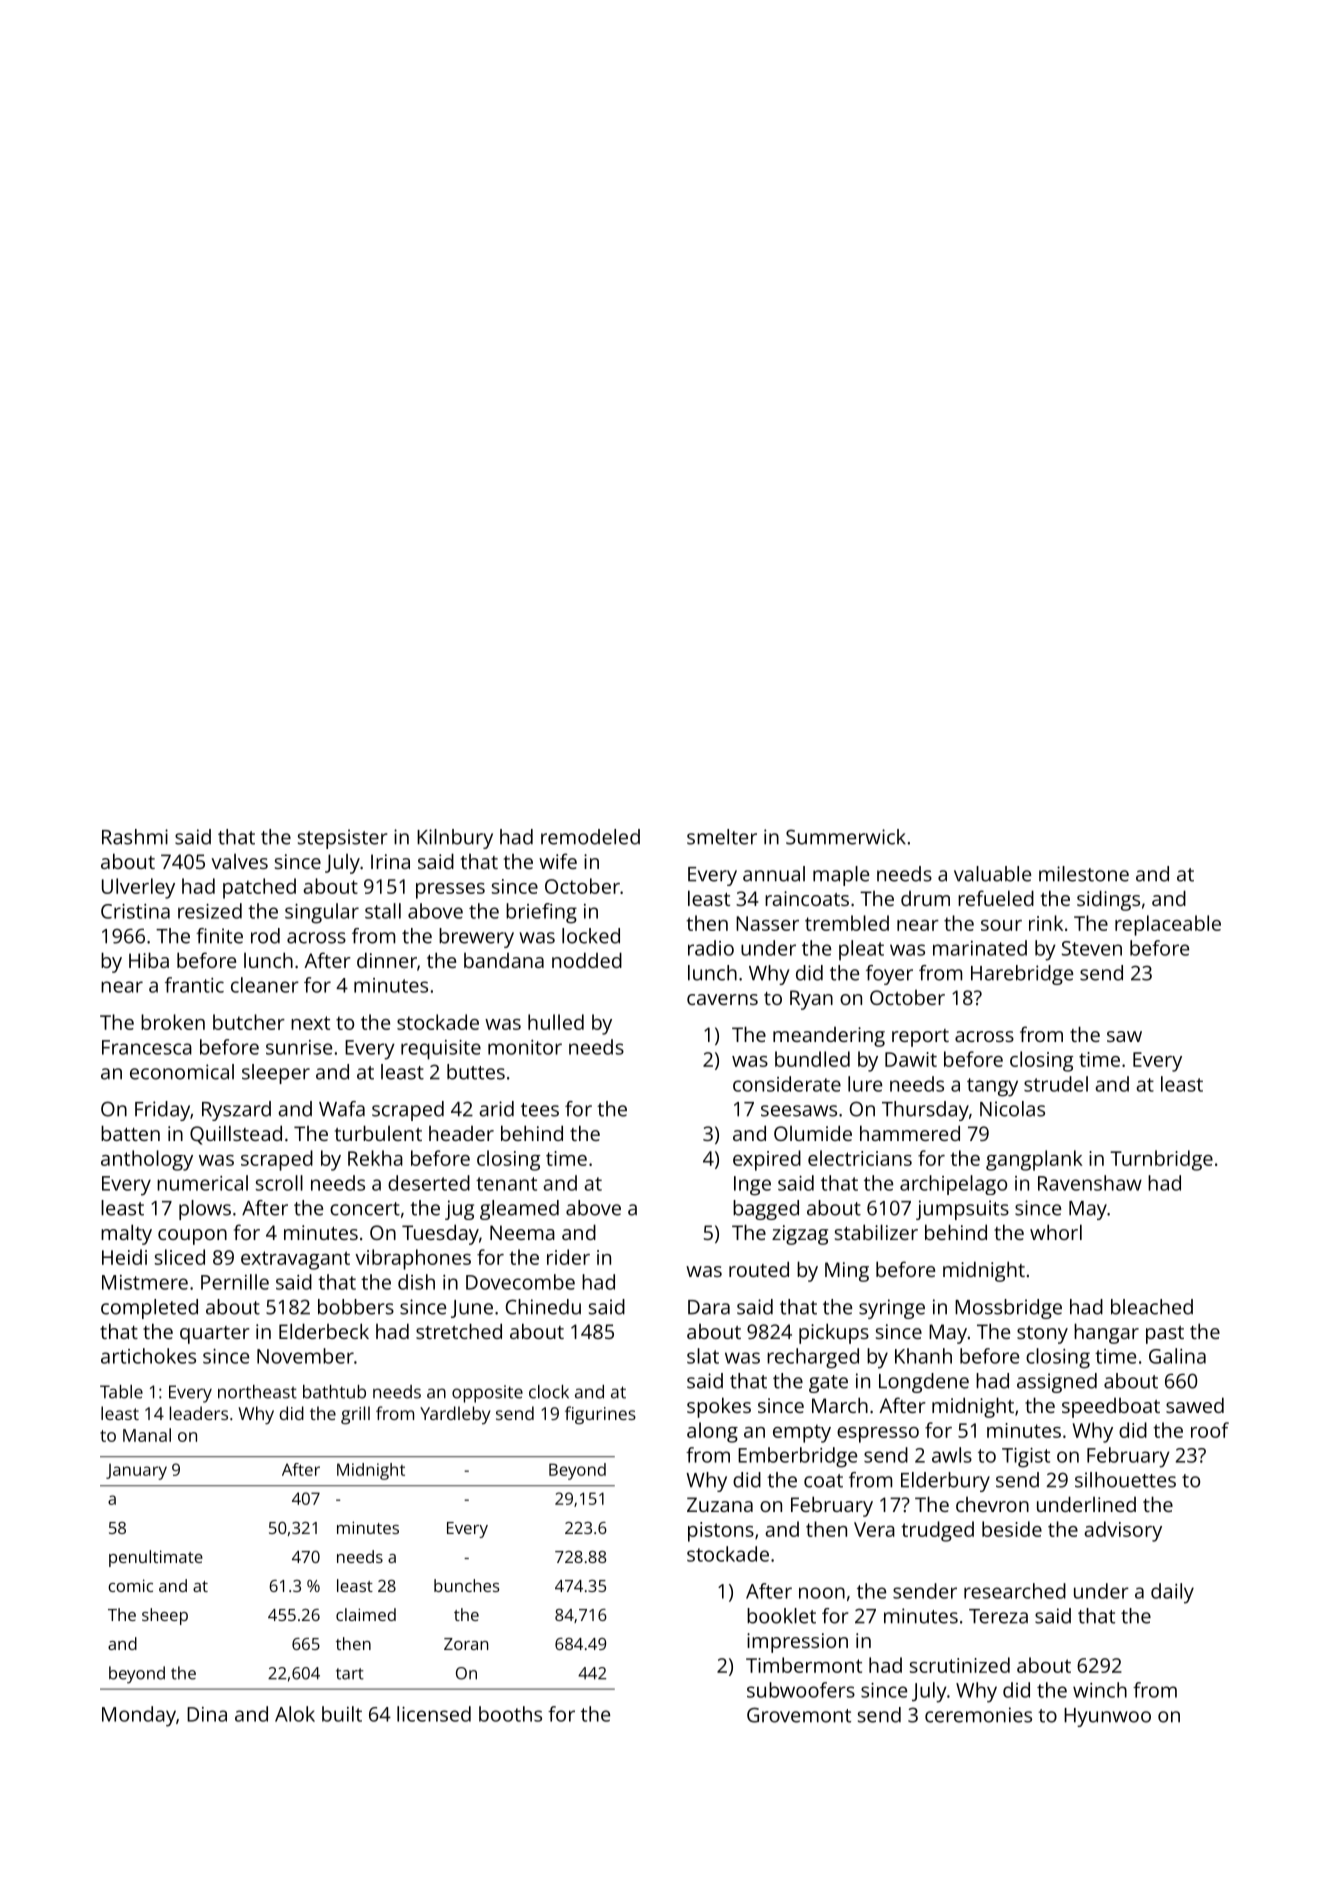  Describe the element at coordinates (205, 1210) in the page. I see `plows` at that location.
